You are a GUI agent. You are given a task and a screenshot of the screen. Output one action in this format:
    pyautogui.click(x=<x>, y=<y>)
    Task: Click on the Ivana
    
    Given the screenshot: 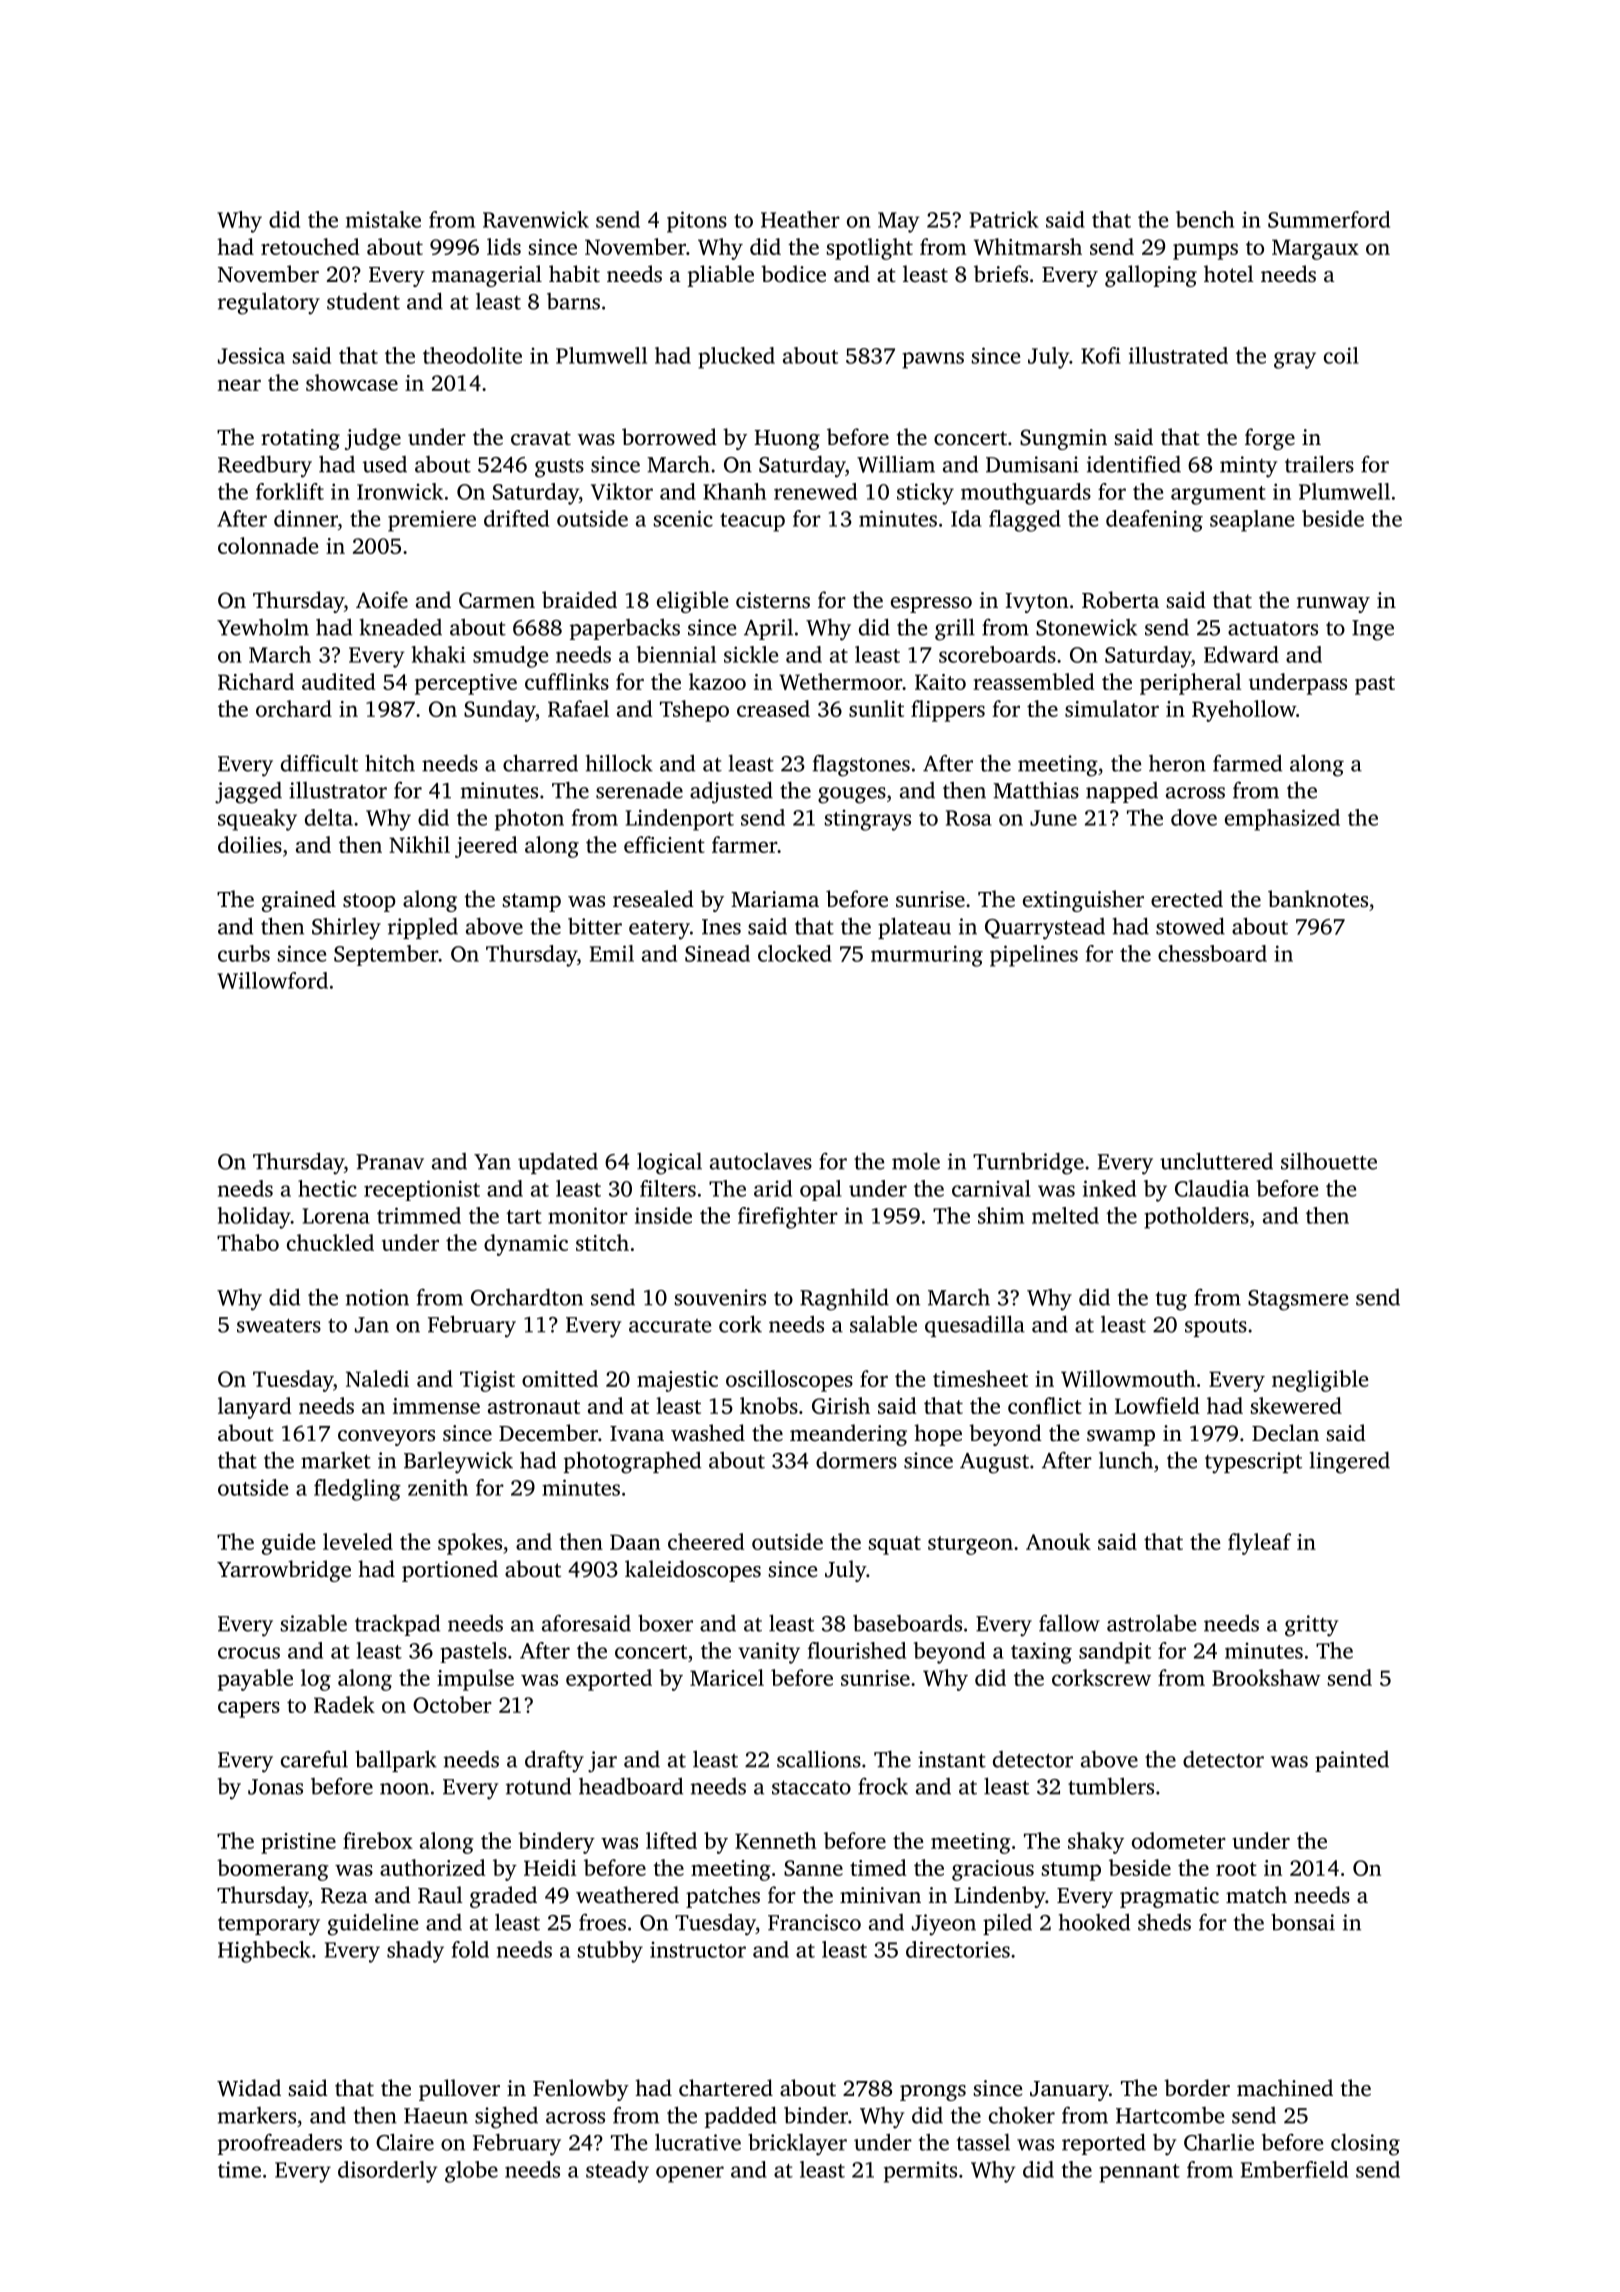 What is the action you would take?
    pyautogui.click(x=637, y=1433)
